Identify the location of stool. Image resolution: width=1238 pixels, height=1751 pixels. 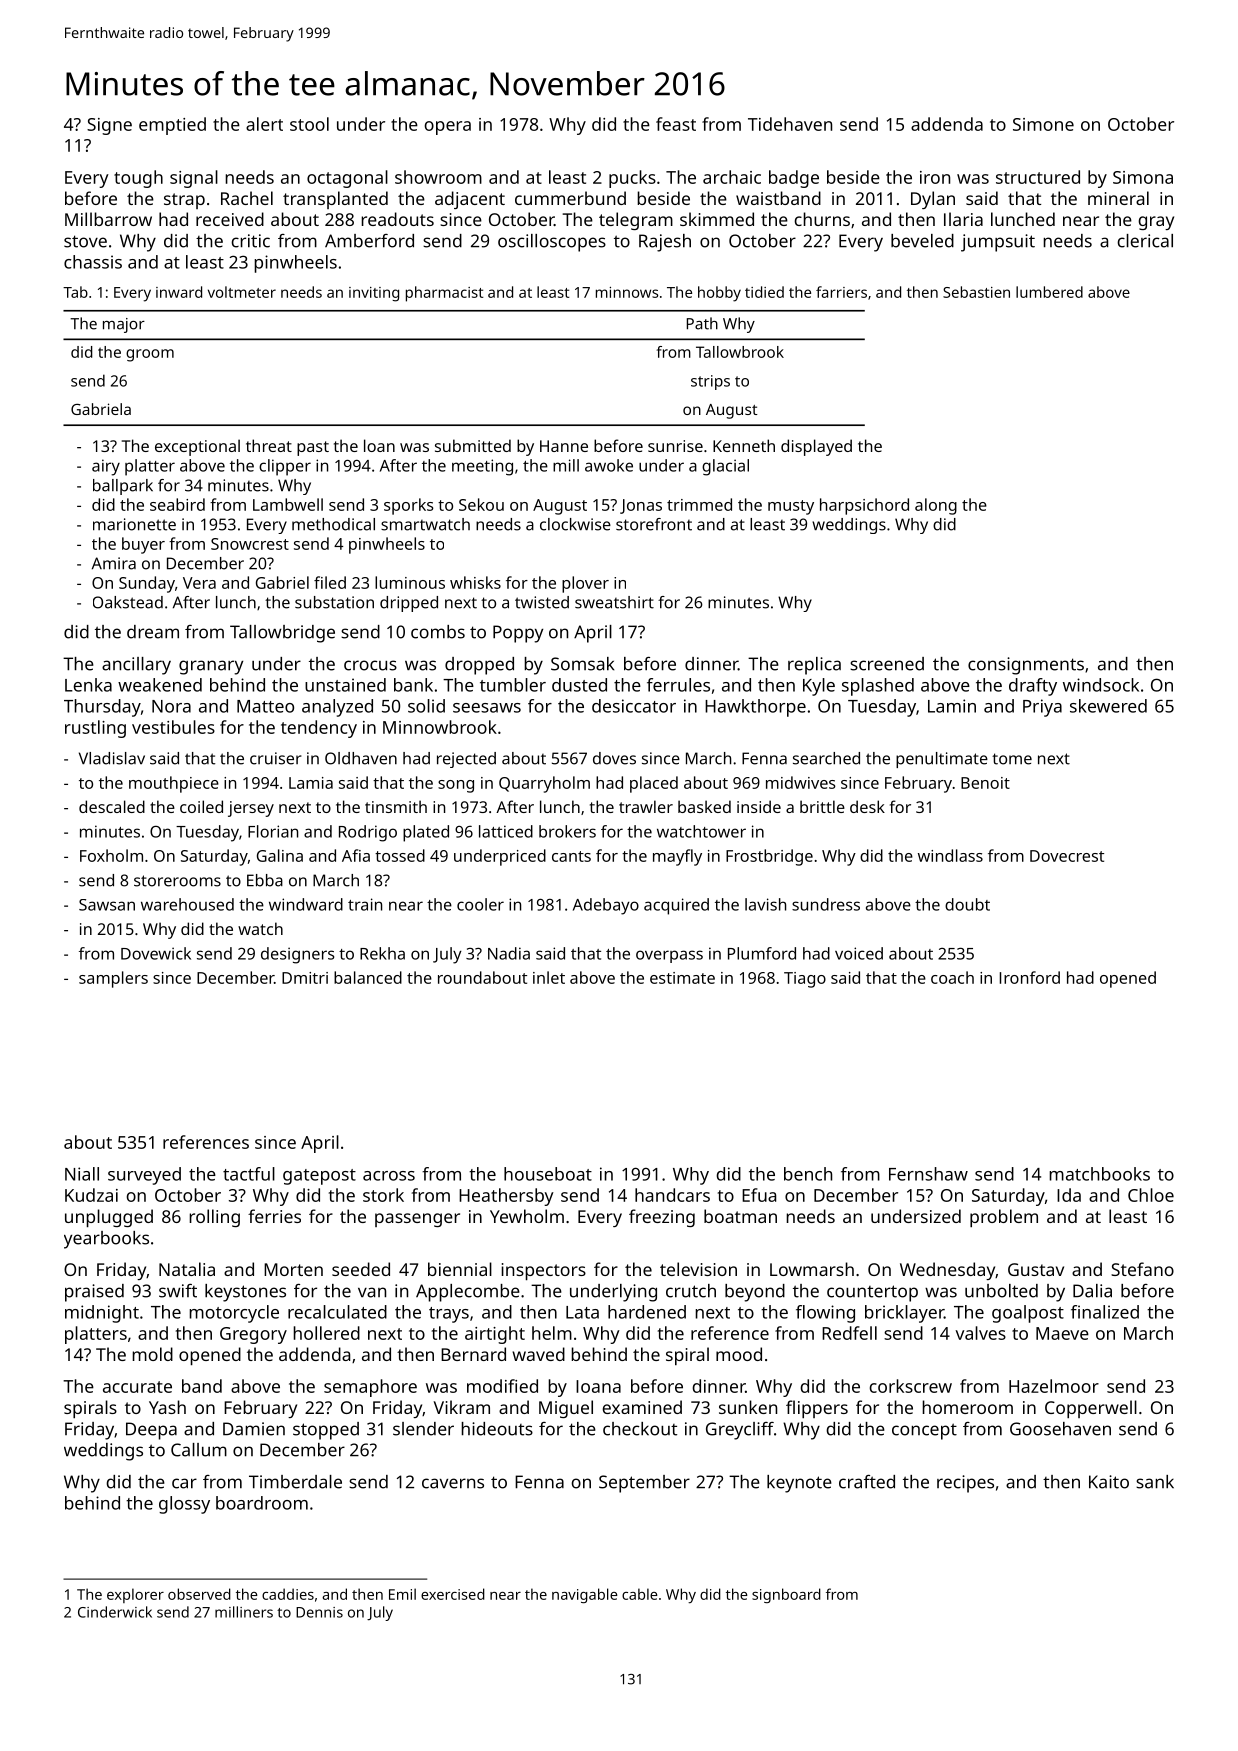
(309, 124).
